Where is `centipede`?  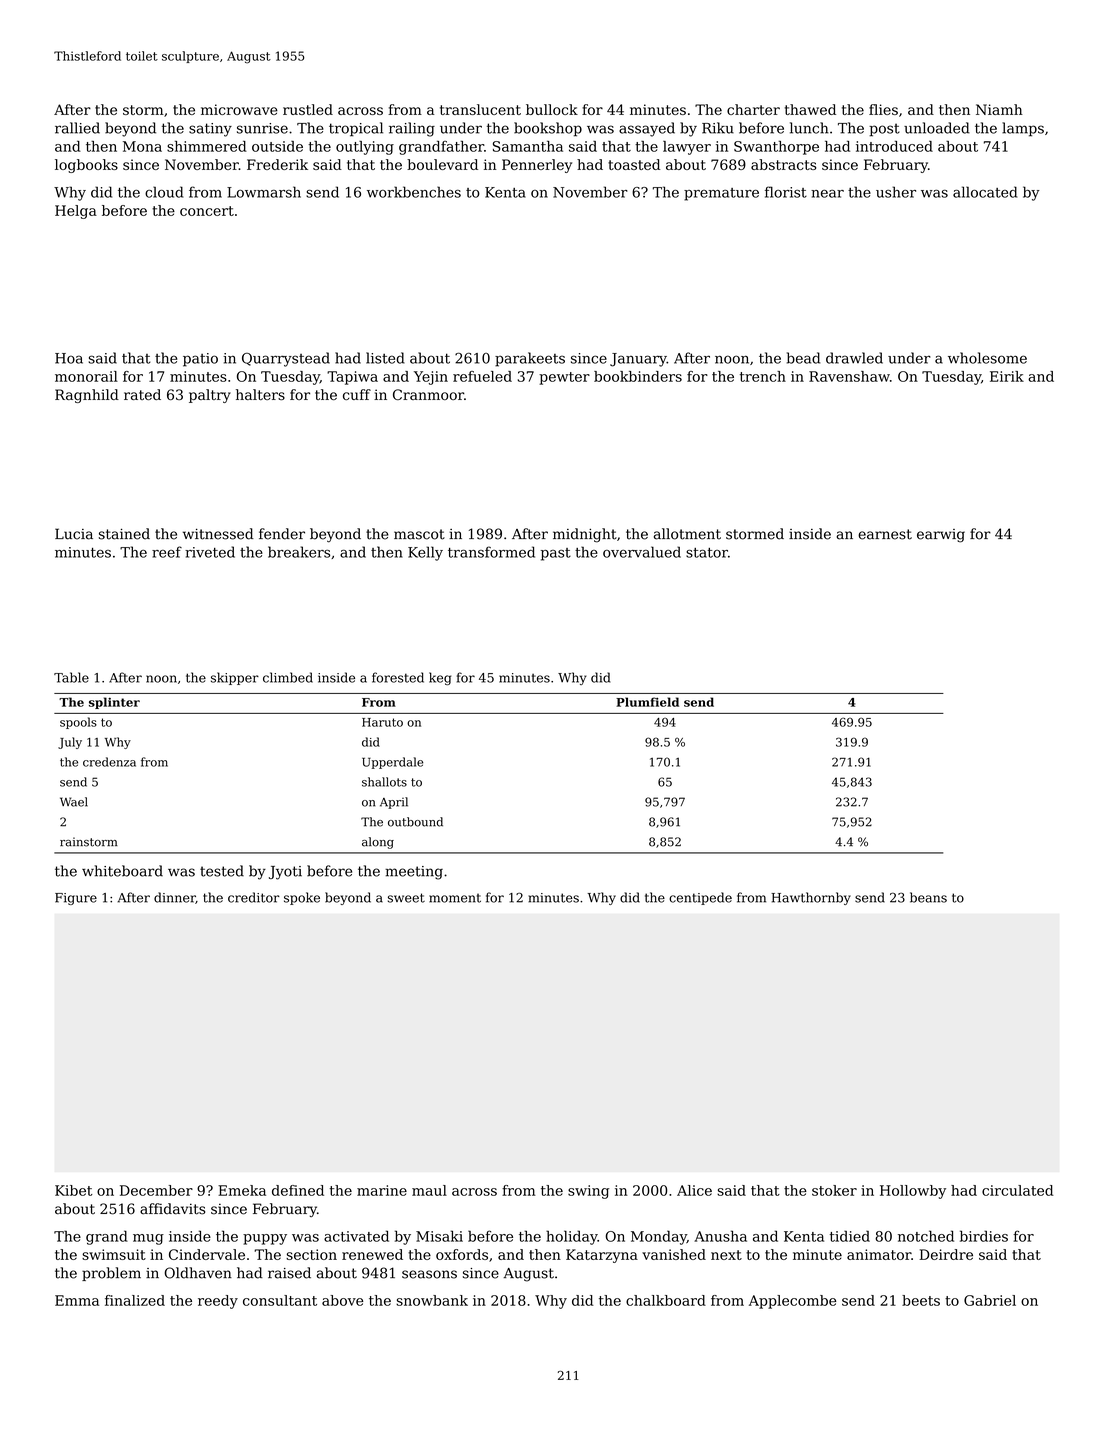
centipede is located at coordinates (700, 898).
